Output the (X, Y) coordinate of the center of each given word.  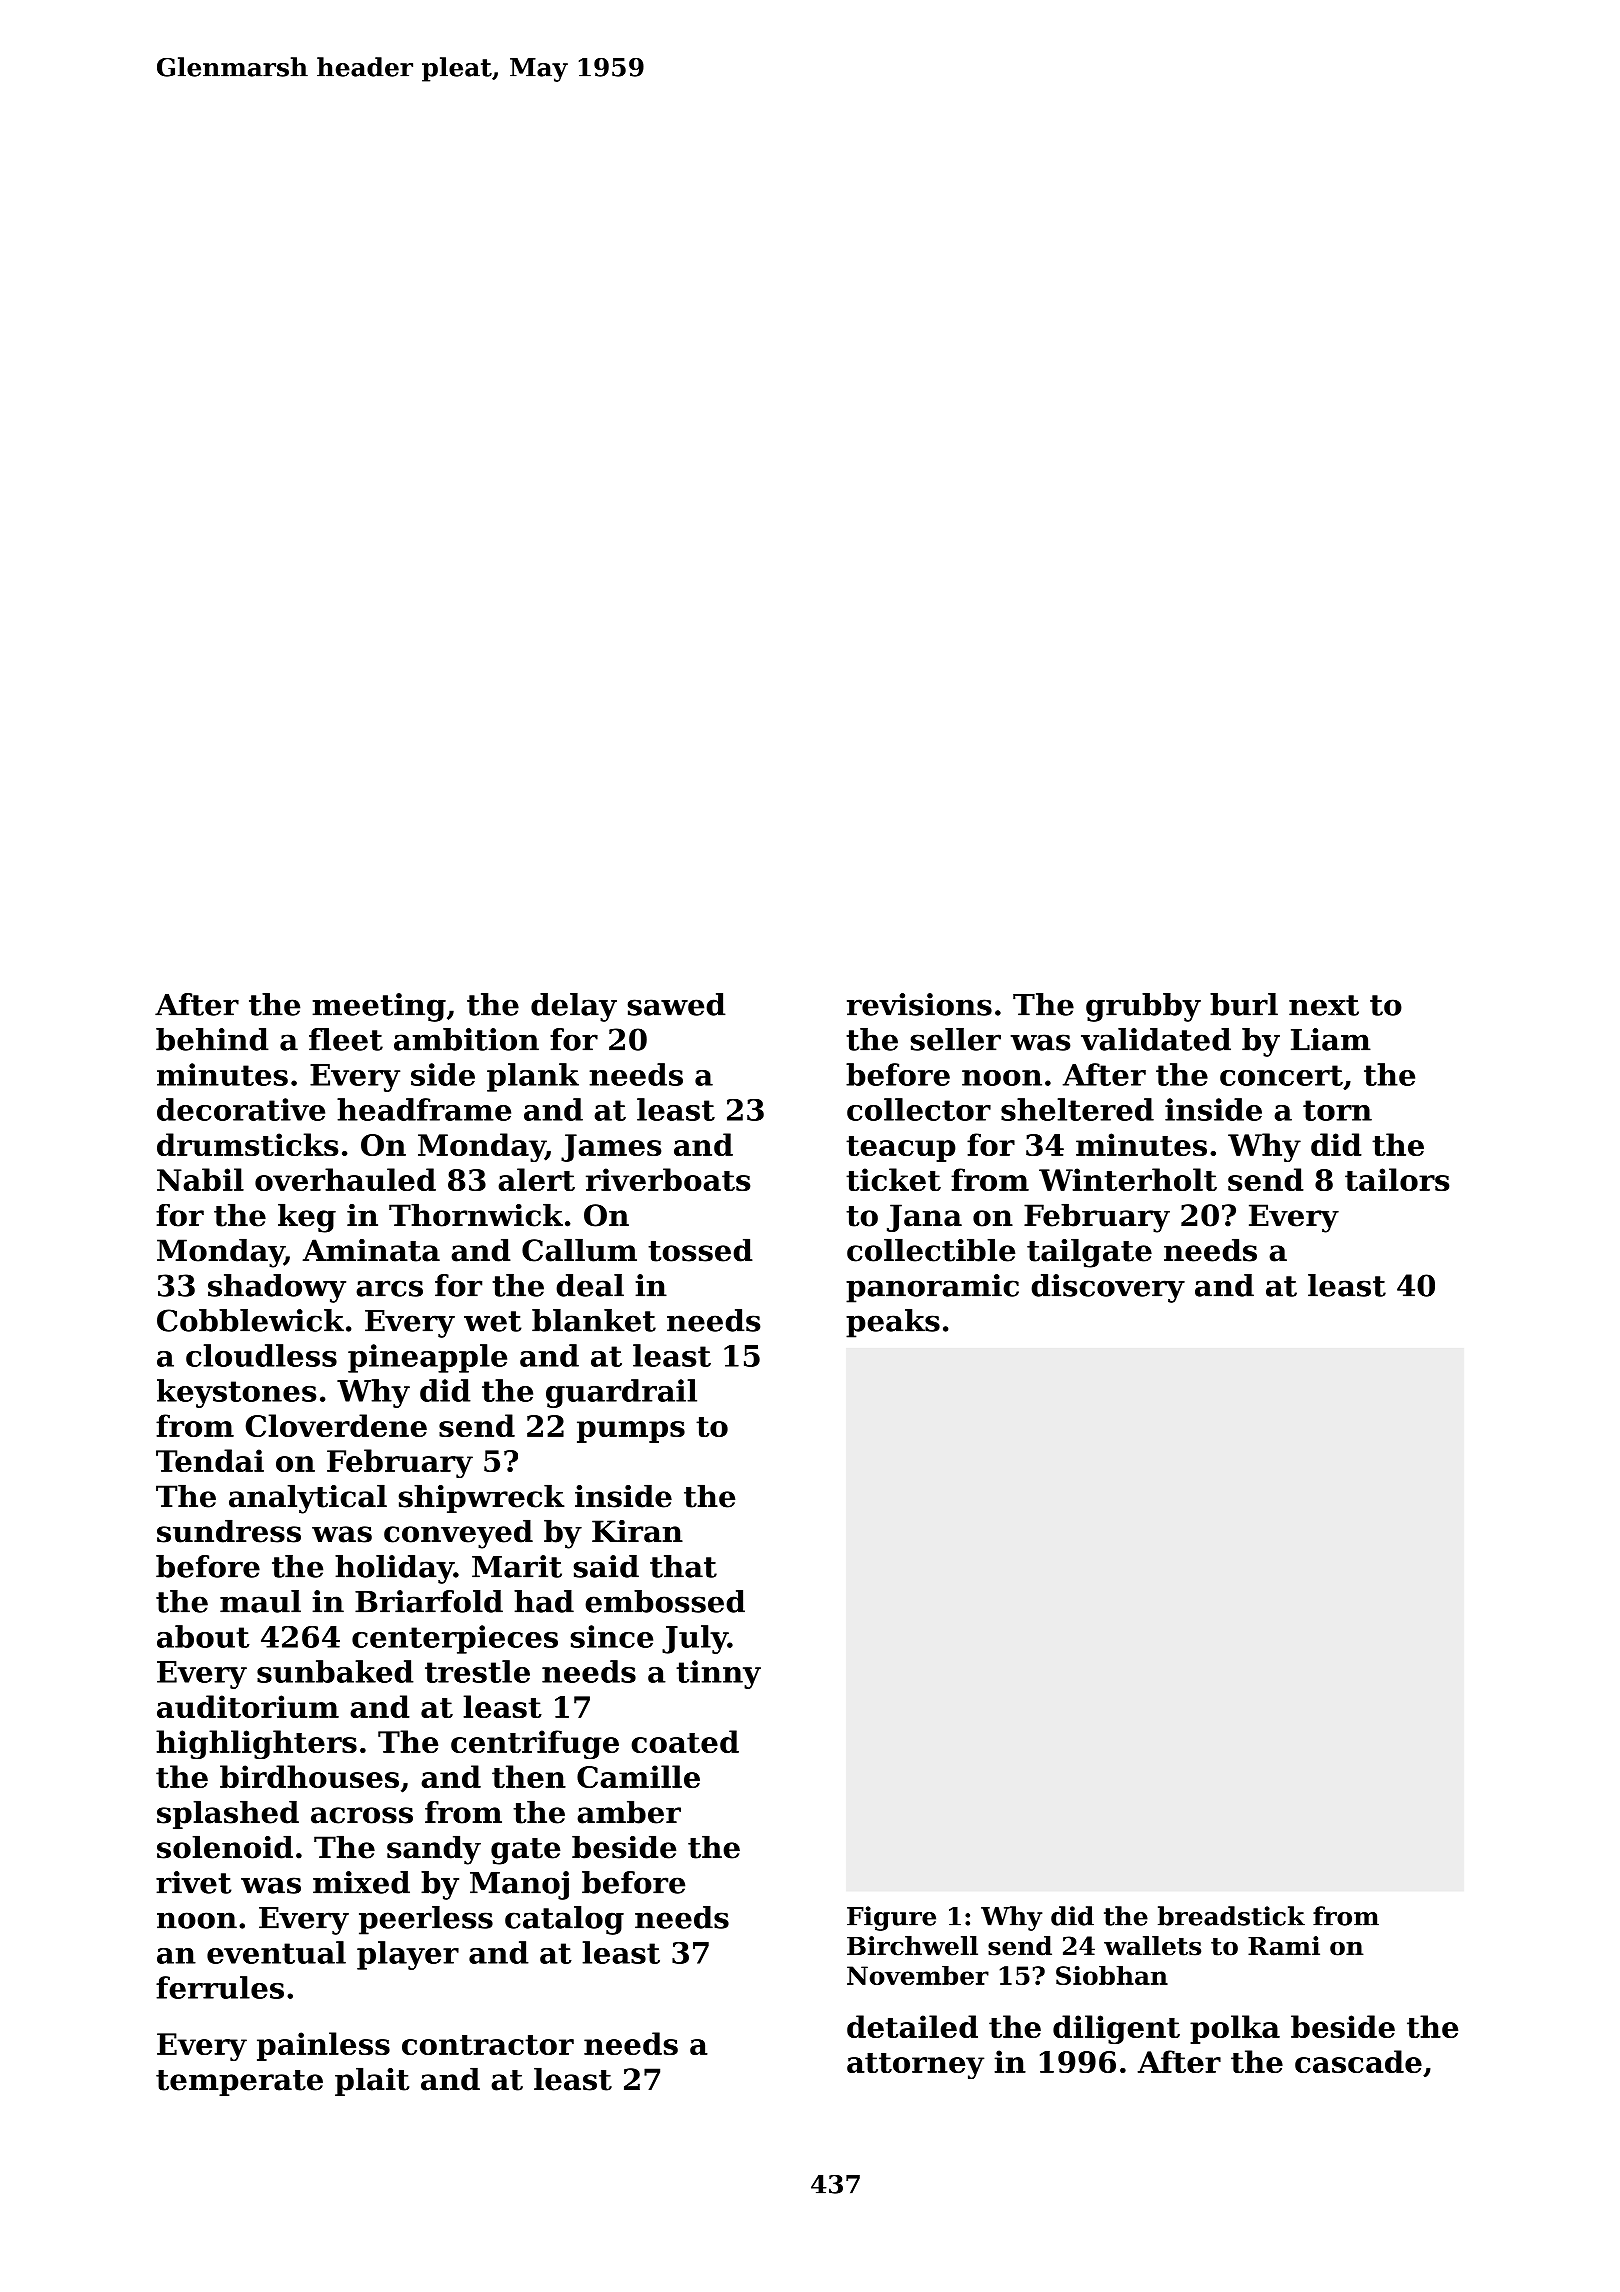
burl (1244, 1004)
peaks (893, 1323)
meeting (379, 1007)
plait (372, 2082)
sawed (677, 1004)
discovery (1108, 1288)
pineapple (427, 1358)
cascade (1358, 2061)
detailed (912, 2026)
